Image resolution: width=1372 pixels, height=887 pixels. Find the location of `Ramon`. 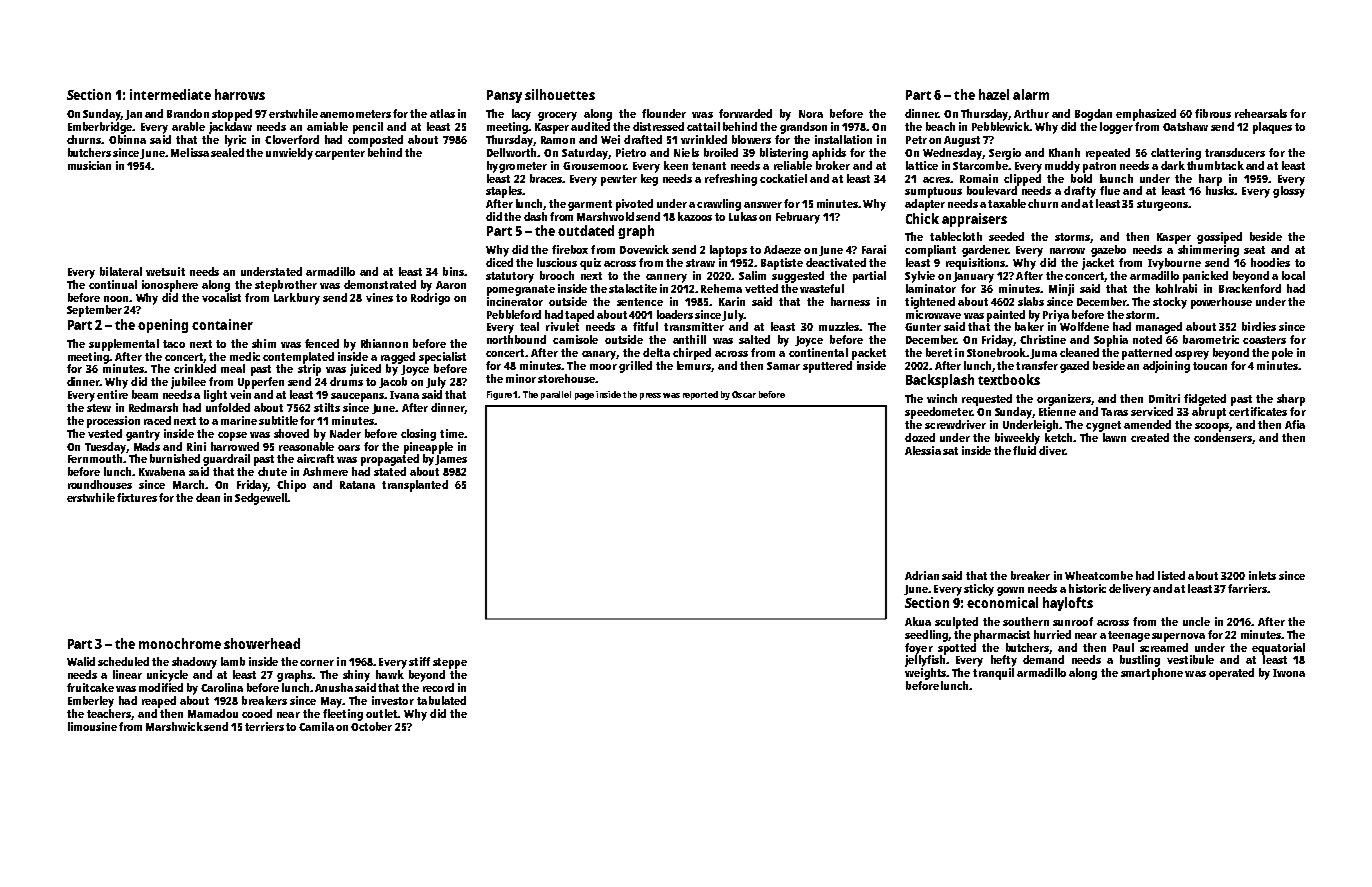

Ramon is located at coordinates (558, 140).
